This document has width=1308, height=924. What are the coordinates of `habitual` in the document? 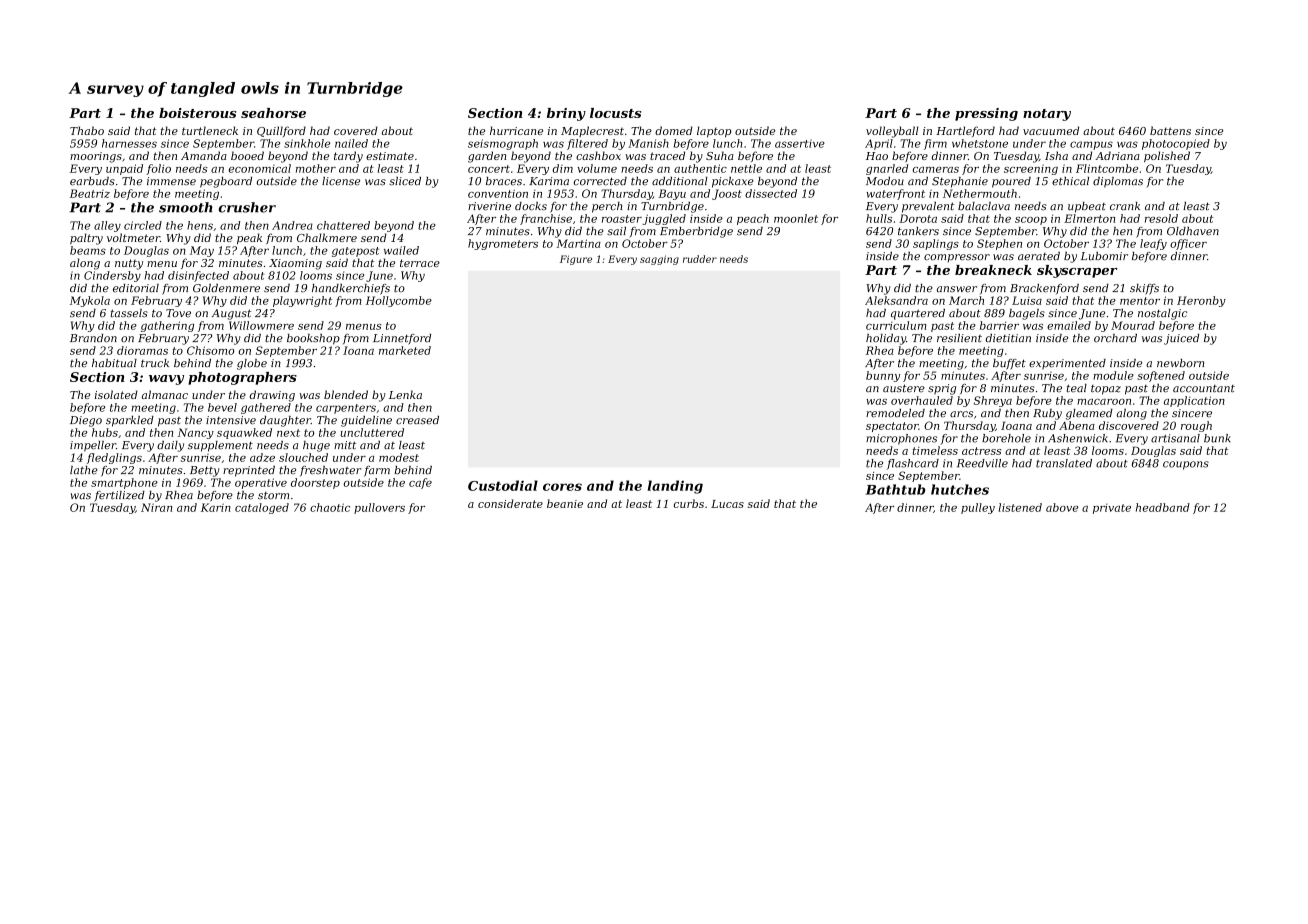 It's located at (114, 363).
